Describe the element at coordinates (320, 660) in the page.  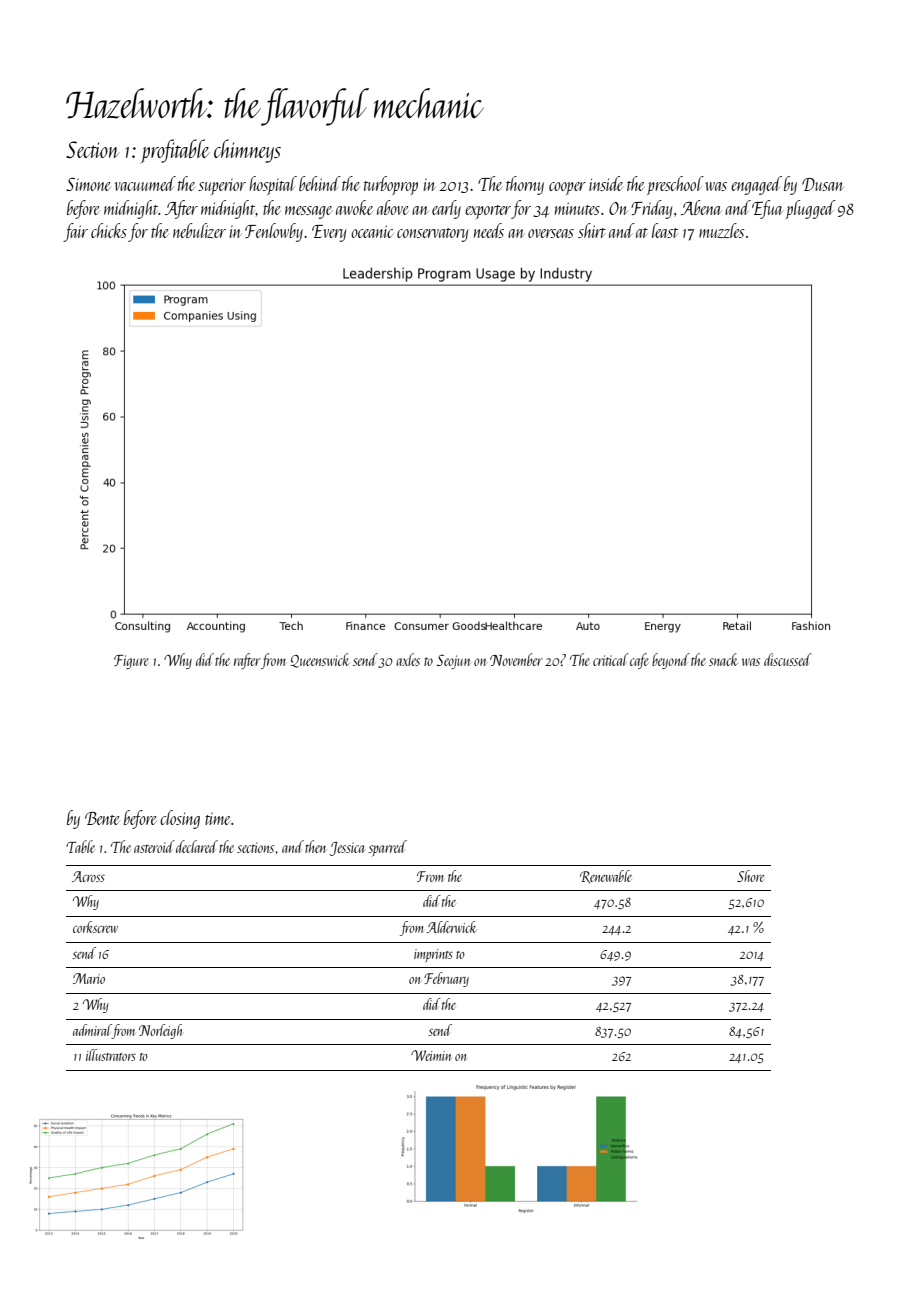
I see `Queenswick` at that location.
